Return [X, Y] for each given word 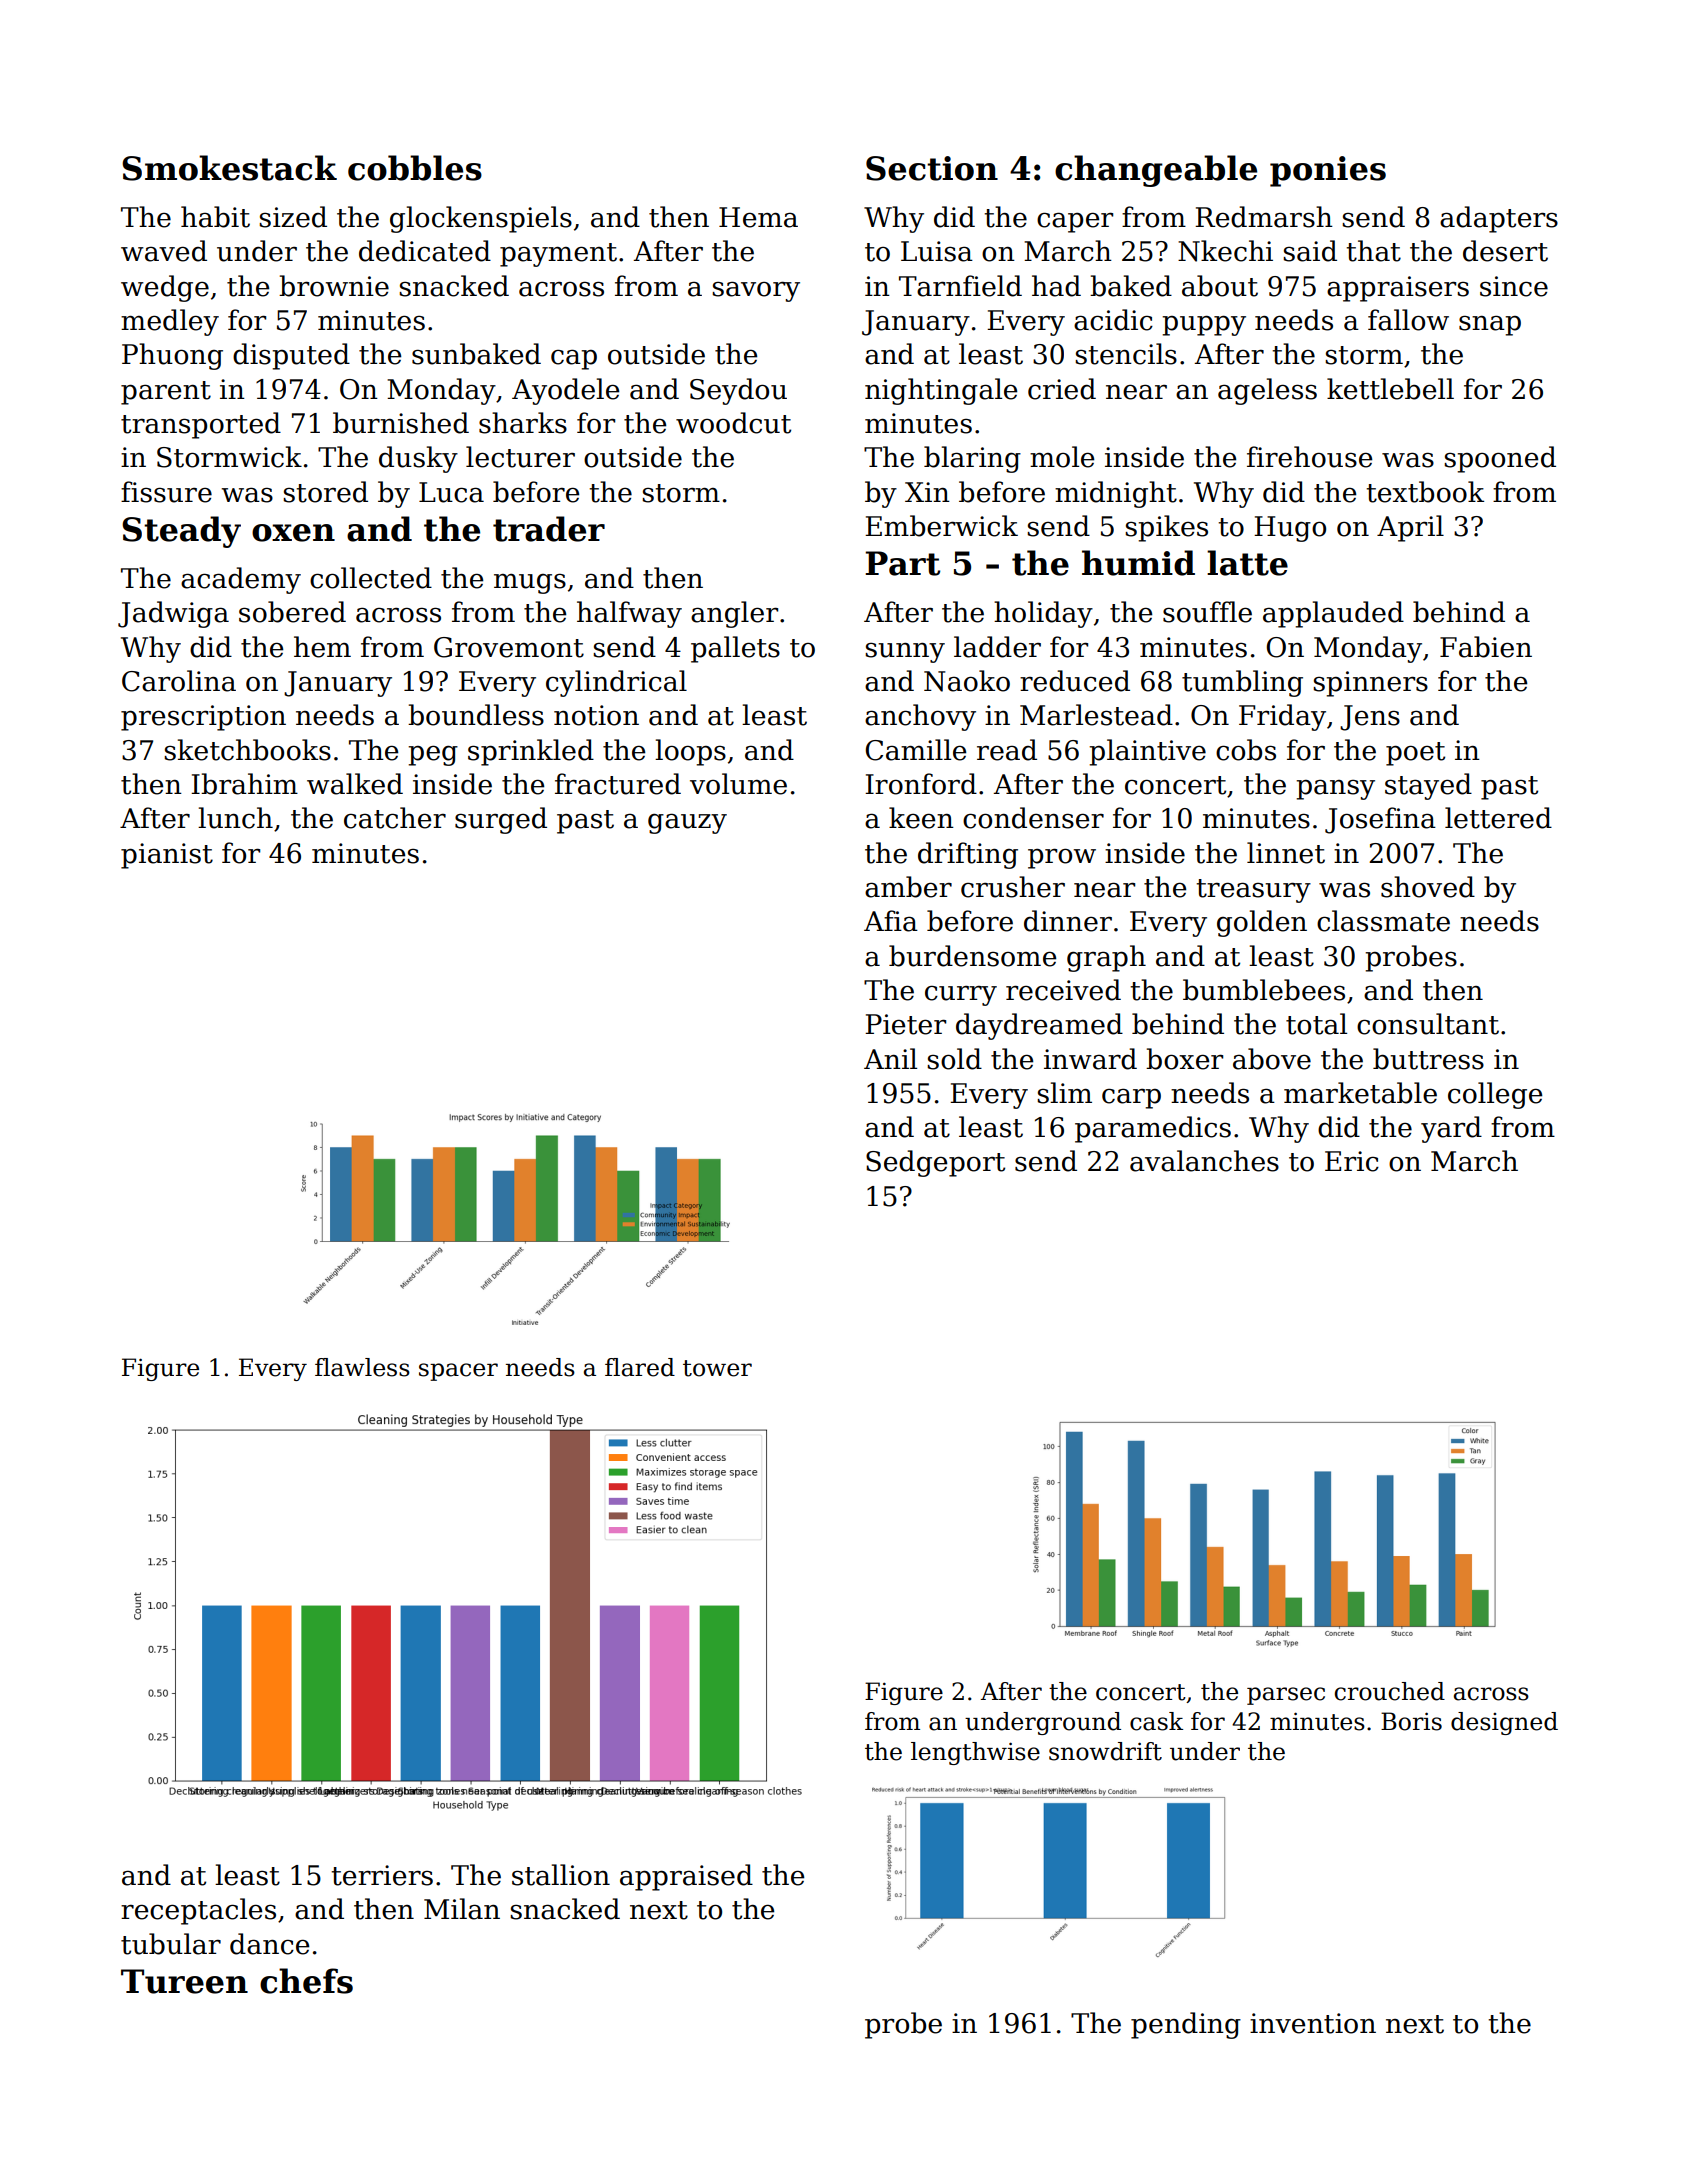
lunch [235, 818]
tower [717, 1368]
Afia [891, 921]
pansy [1335, 789]
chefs [306, 1981]
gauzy [687, 823]
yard [1451, 1129]
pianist [167, 856]
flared [640, 1367]
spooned [1500, 459]
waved [164, 251]
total [1316, 1024]
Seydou [738, 391]
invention [1313, 2023]
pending [1186, 2025]
